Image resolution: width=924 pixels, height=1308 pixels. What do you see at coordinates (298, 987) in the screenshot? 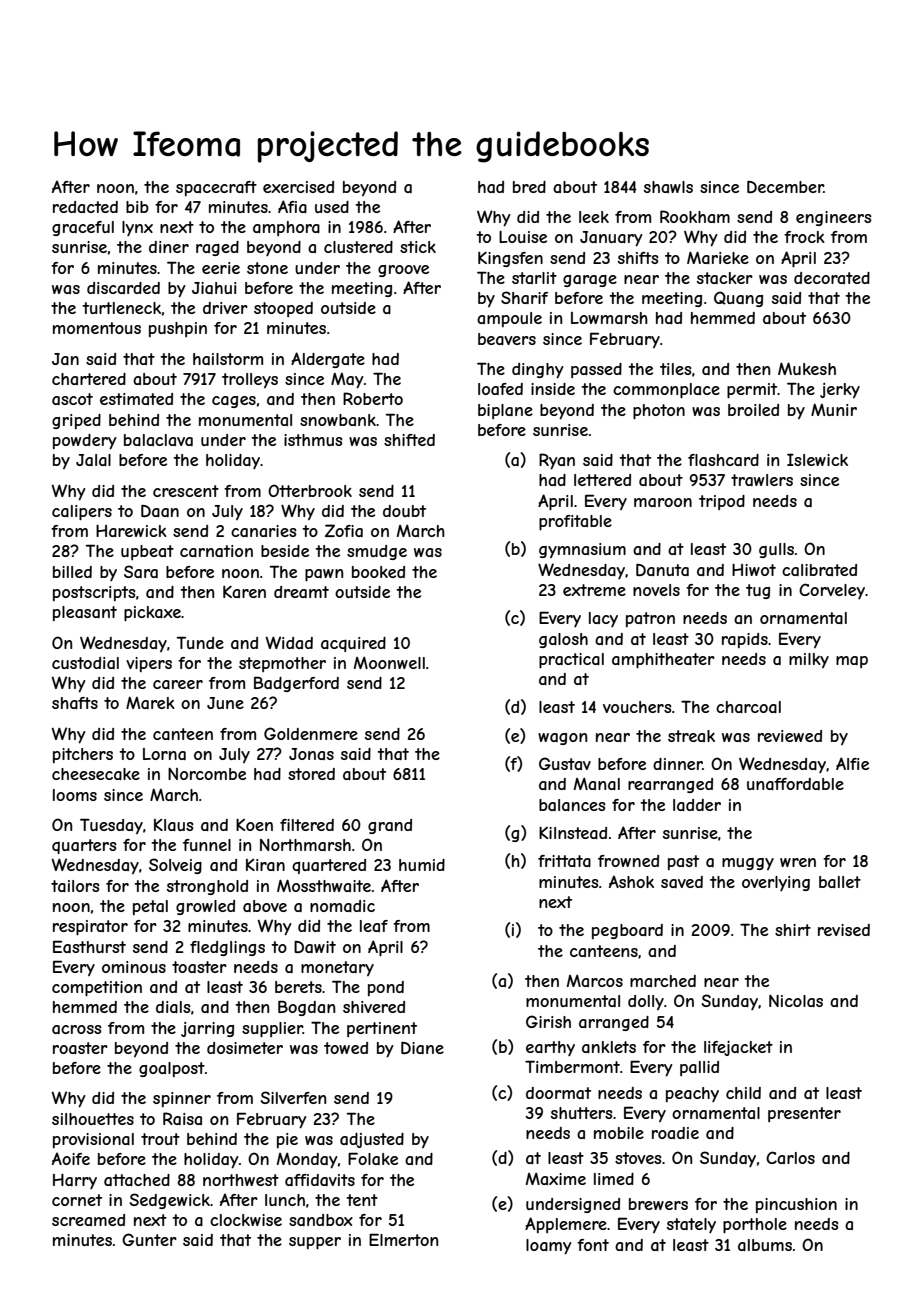
I see `berets` at bounding box center [298, 987].
